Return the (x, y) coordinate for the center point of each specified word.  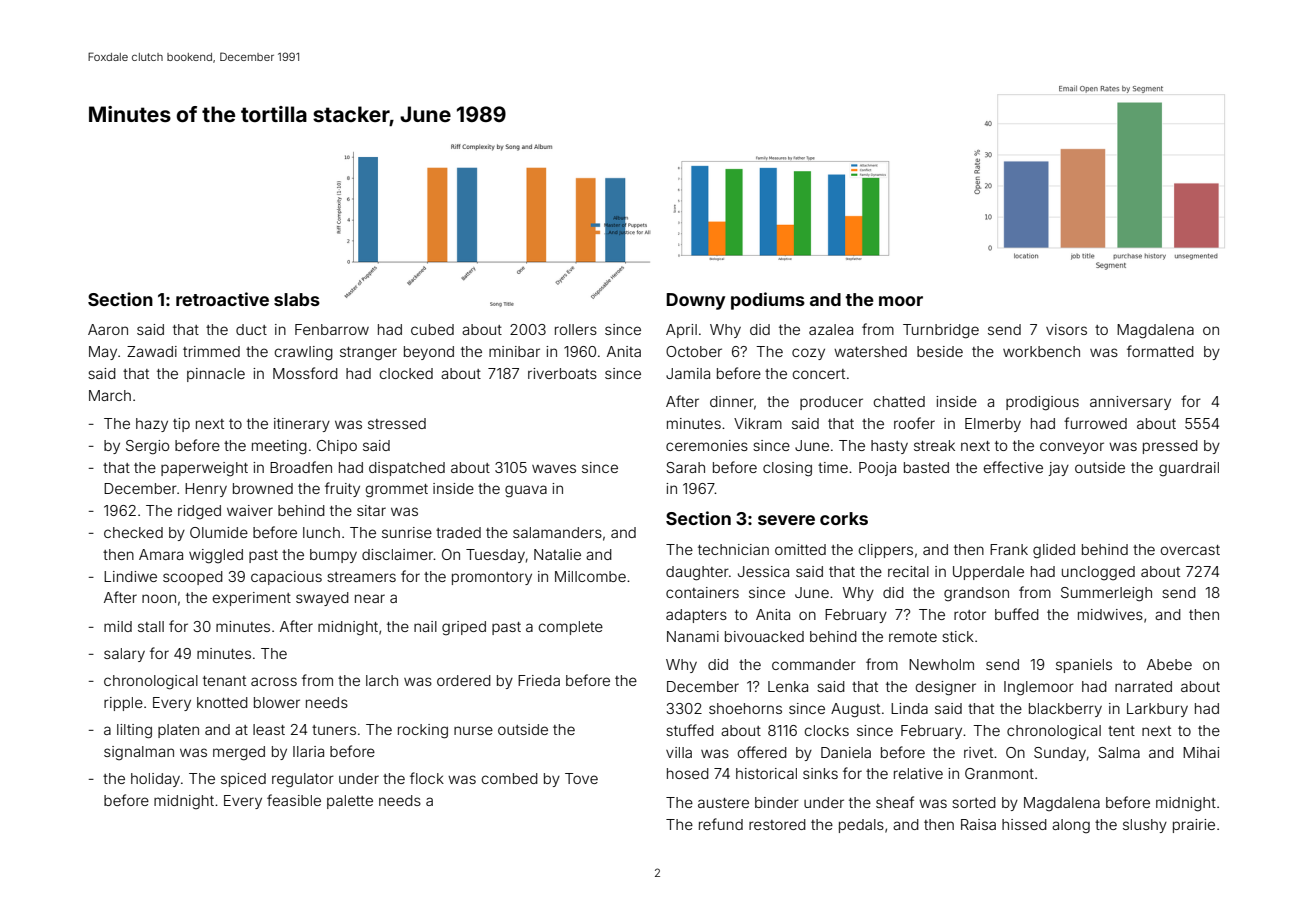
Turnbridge (941, 331)
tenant (224, 681)
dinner (732, 401)
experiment (252, 599)
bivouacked (764, 636)
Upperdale (988, 573)
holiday (155, 780)
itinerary (302, 425)
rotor (970, 615)
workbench (1041, 351)
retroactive (222, 299)
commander (814, 664)
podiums (768, 301)
